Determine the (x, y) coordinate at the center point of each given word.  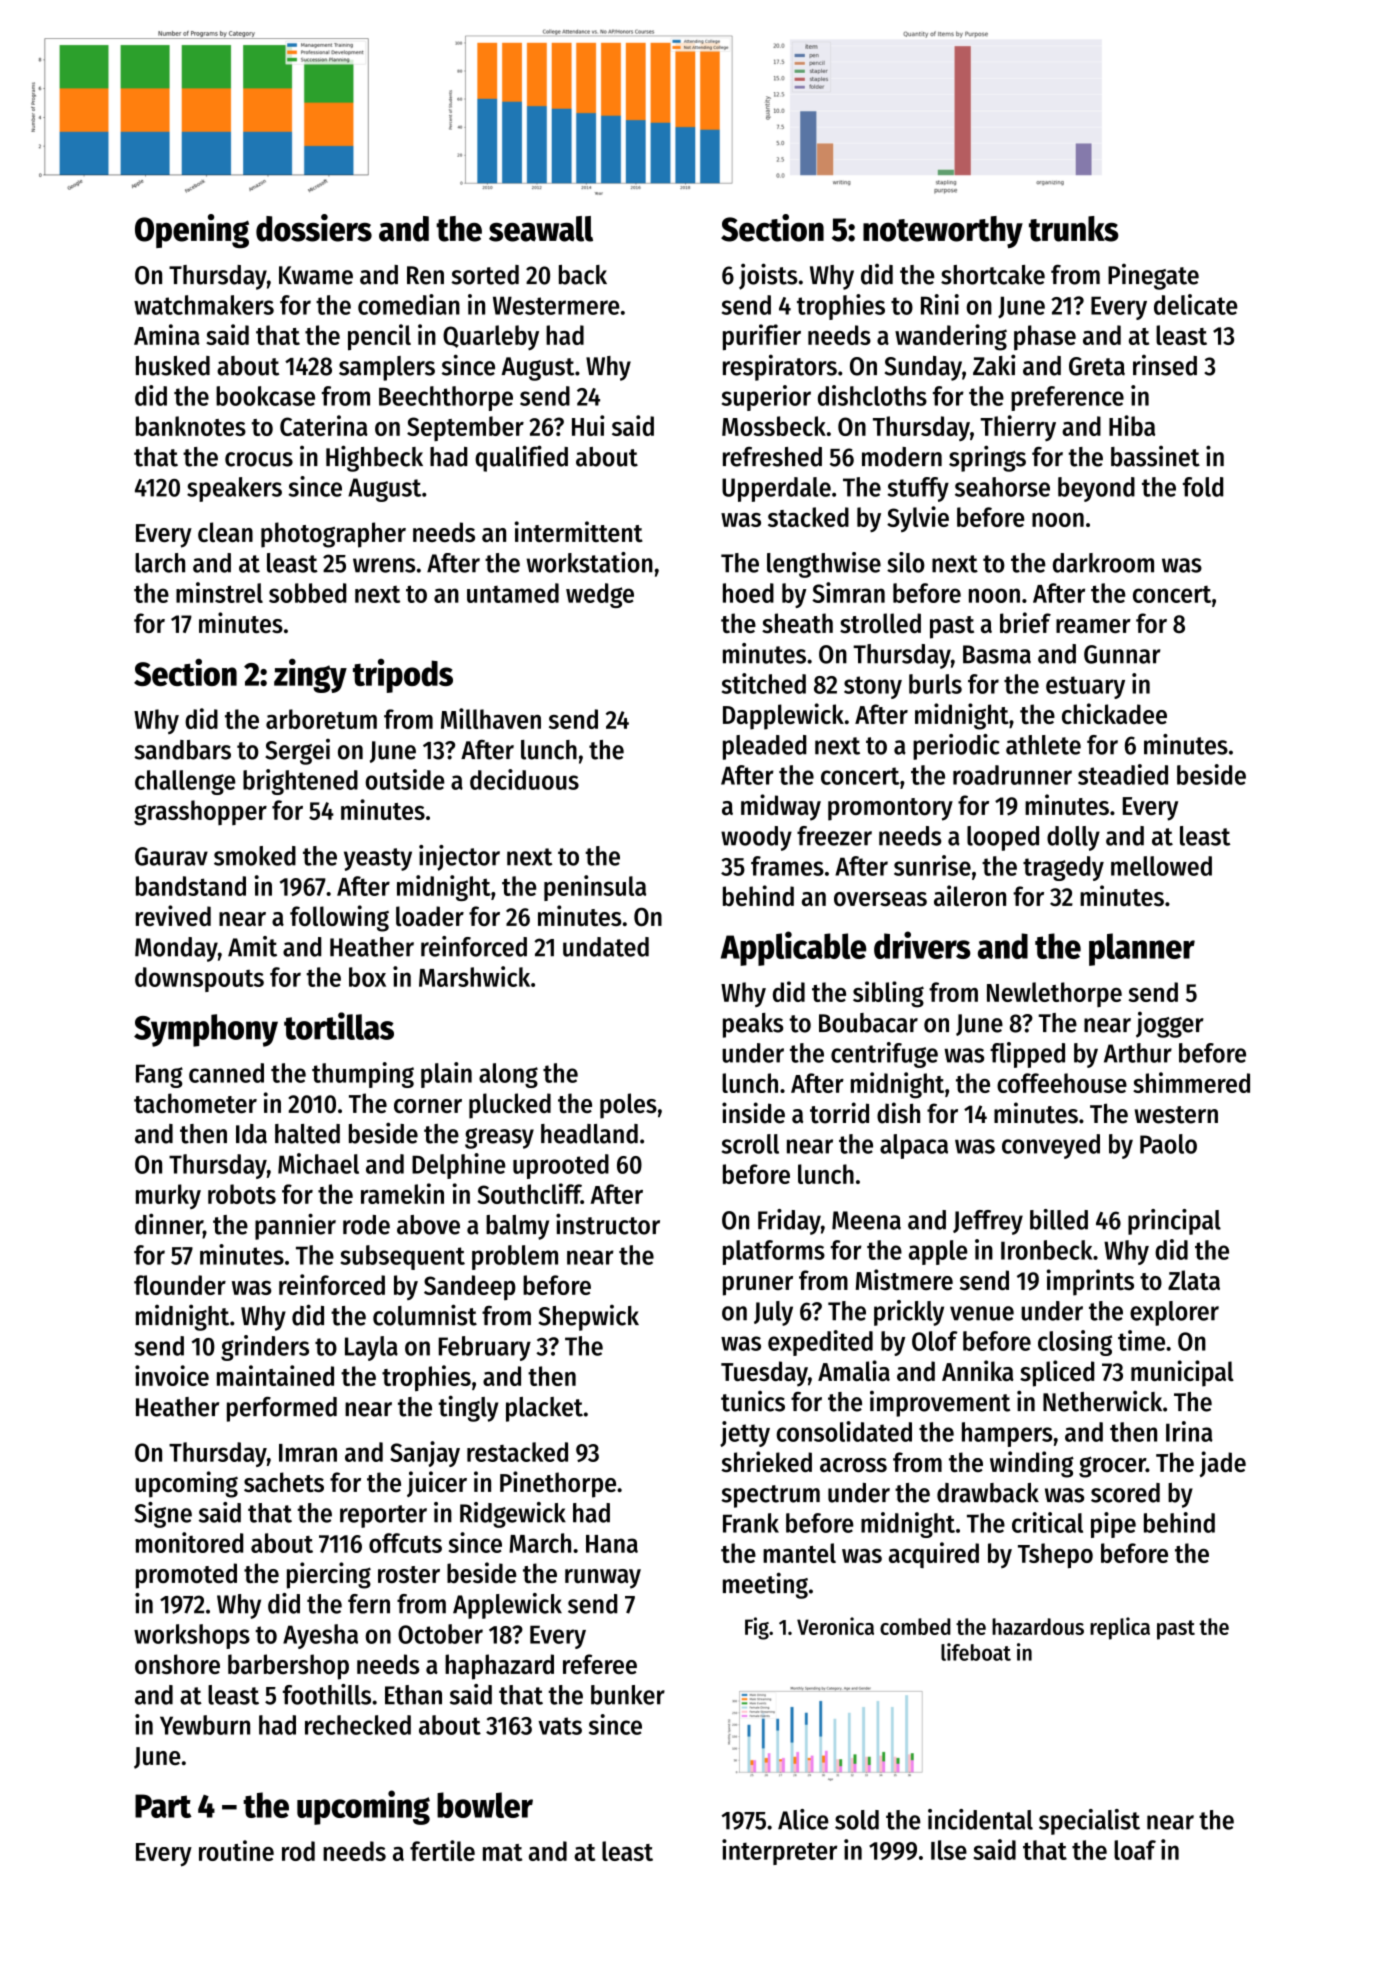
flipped (1027, 1055)
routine (236, 1850)
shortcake (993, 275)
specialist (1089, 1822)
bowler (485, 1805)
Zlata (1194, 1280)
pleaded (764, 747)
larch (160, 563)
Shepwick (589, 1318)
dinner (169, 1224)
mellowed (1161, 866)
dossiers (314, 228)
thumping (363, 1075)
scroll (750, 1144)
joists (768, 276)
